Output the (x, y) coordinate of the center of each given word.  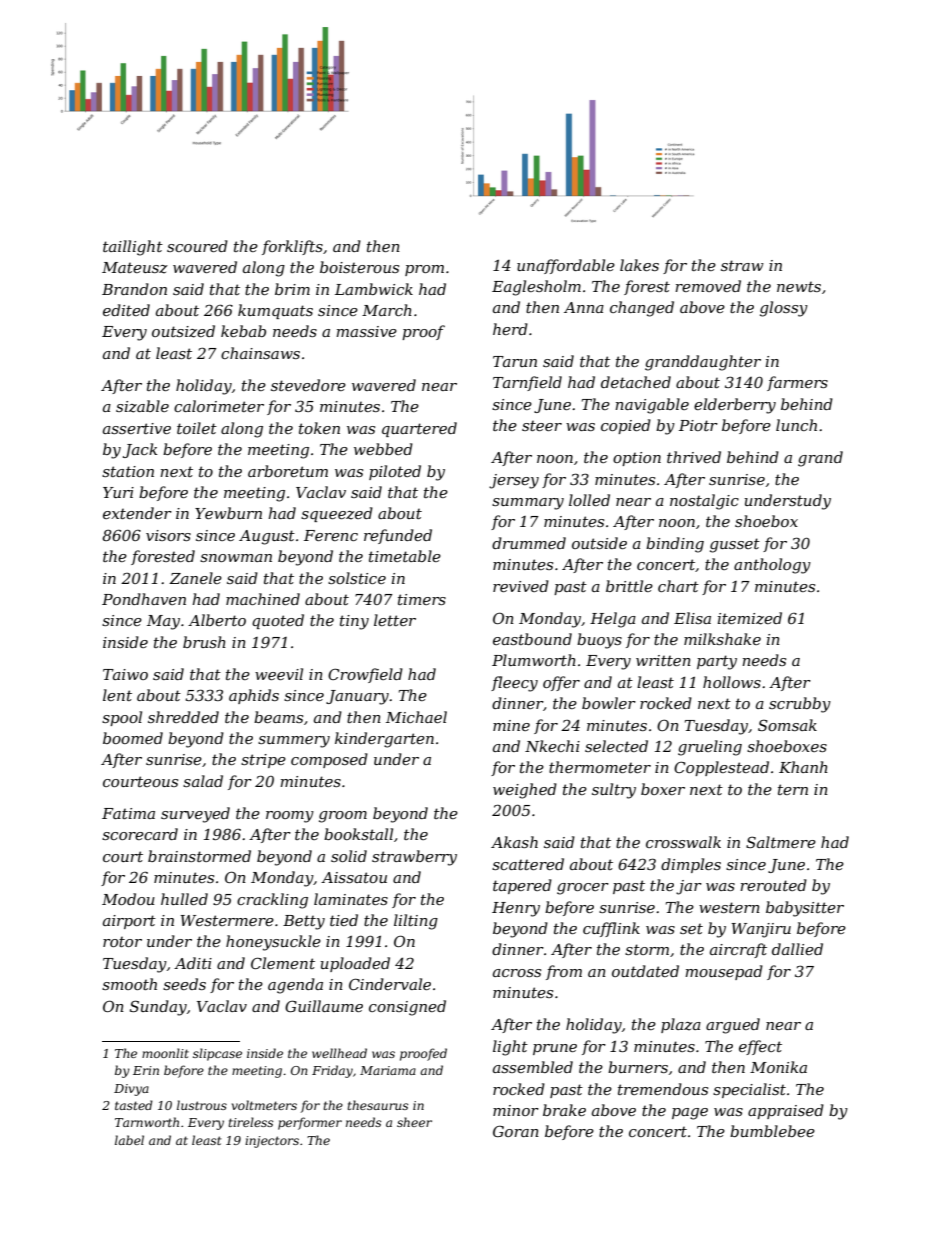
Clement (283, 963)
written (663, 660)
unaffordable (566, 266)
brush (204, 642)
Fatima (128, 813)
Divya (131, 1090)
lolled (589, 500)
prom (424, 270)
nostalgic (704, 502)
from (564, 972)
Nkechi (552, 746)
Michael (416, 717)
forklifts (292, 247)
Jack (140, 450)
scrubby (800, 705)
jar (689, 887)
